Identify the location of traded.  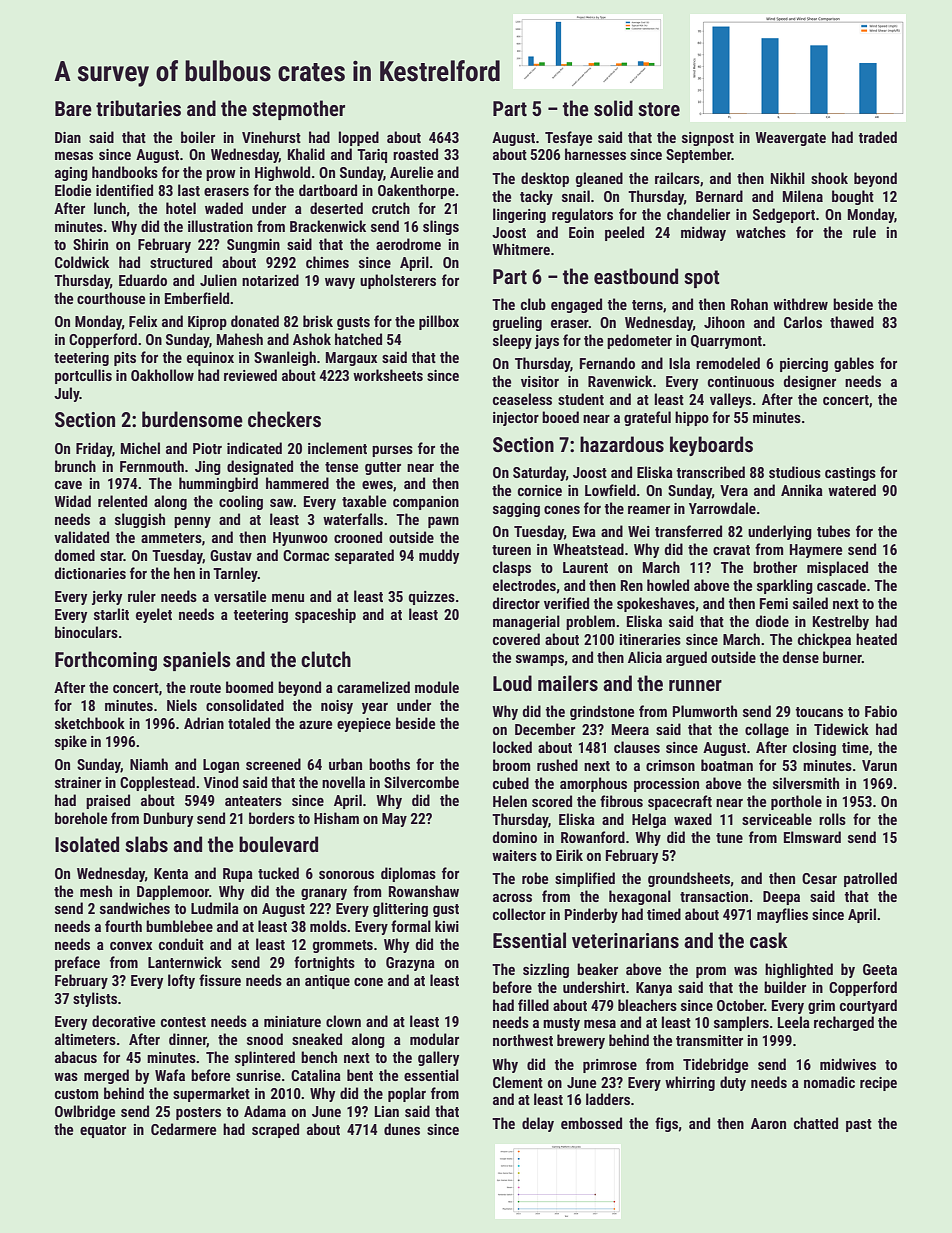
(877, 137).
